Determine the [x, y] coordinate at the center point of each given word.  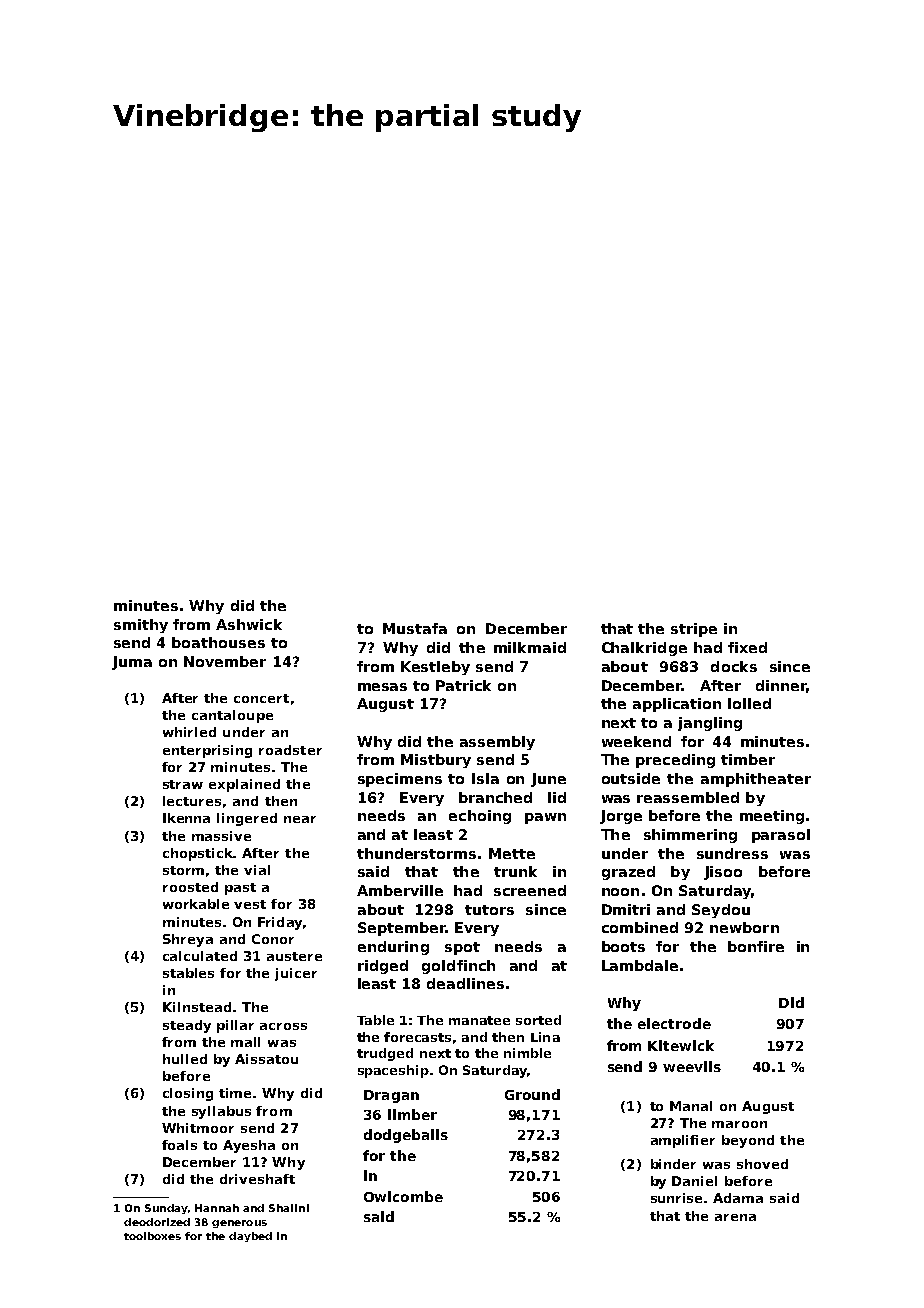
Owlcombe [403, 1196]
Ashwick [249, 624]
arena [735, 1217]
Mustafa [415, 628]
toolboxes [152, 1236]
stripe [694, 630]
